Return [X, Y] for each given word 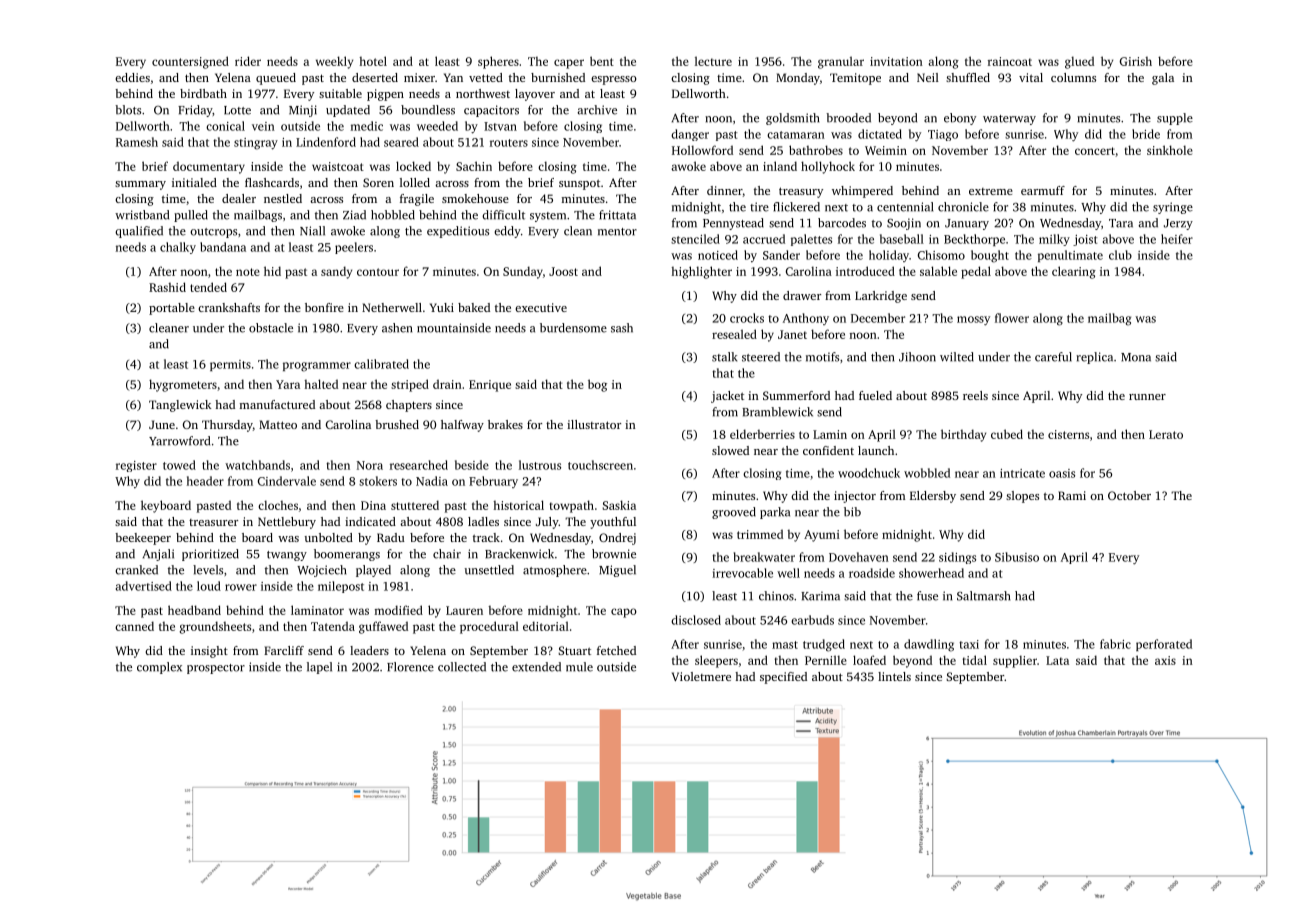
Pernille [826, 660]
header [205, 481]
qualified [139, 232]
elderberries [762, 434]
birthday [963, 435]
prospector [216, 669]
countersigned [190, 62]
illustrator [594, 424]
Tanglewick [180, 406]
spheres [498, 62]
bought [990, 256]
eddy [507, 232]
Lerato [1166, 434]
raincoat [1010, 61]
